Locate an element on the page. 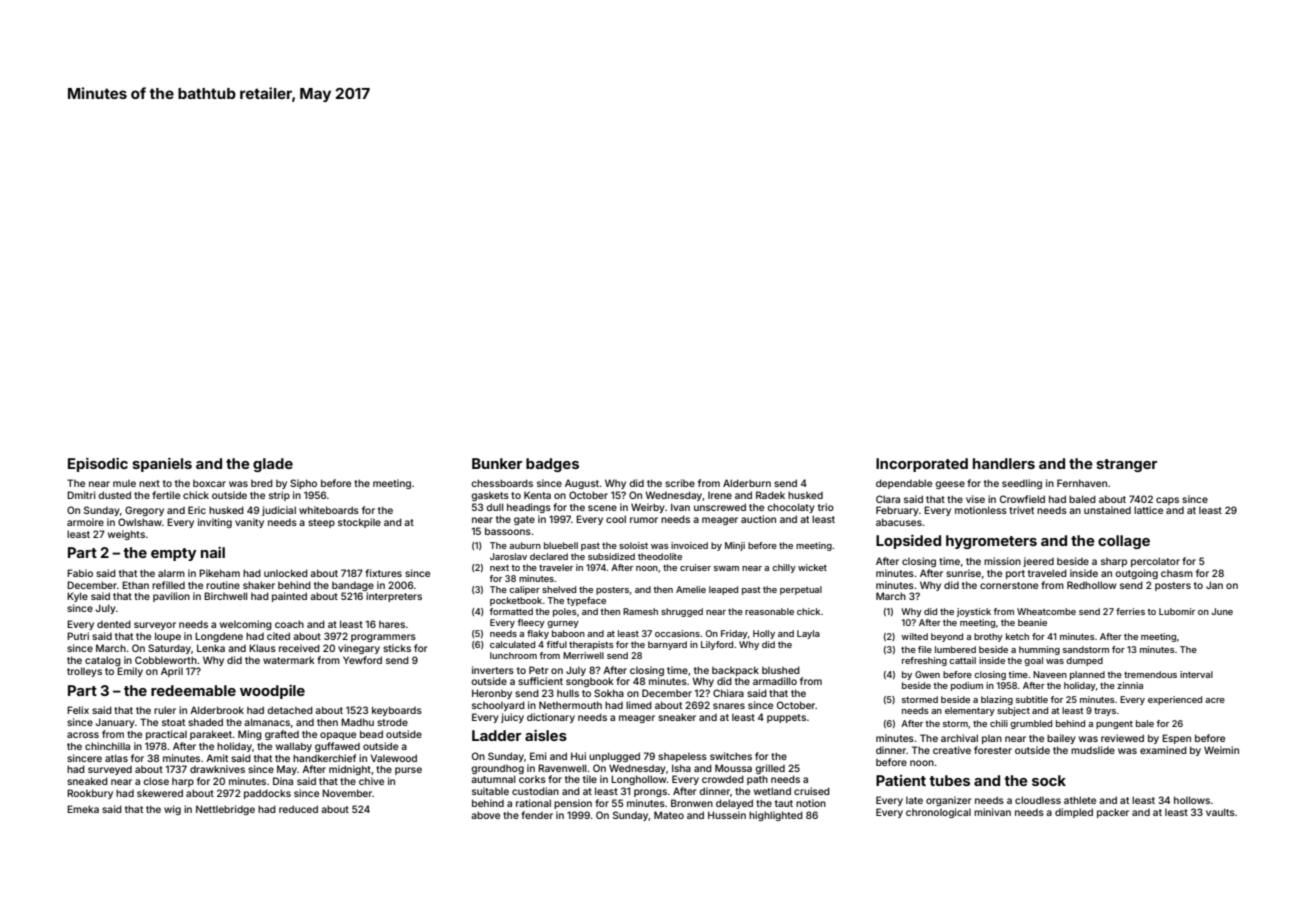 This image has height=924, width=1308. sufficient is located at coordinates (540, 681).
